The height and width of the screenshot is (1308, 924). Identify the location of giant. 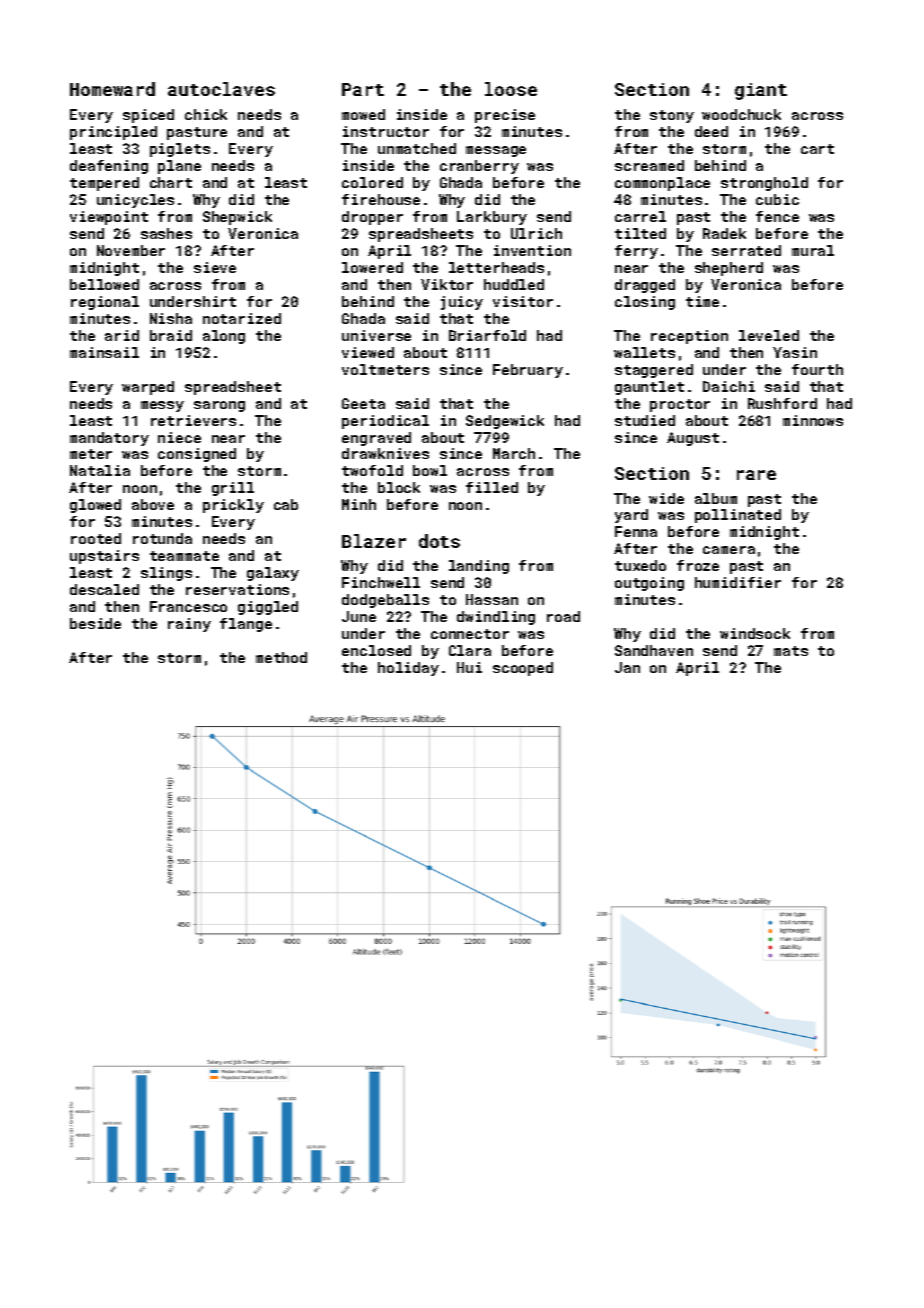
(761, 91).
